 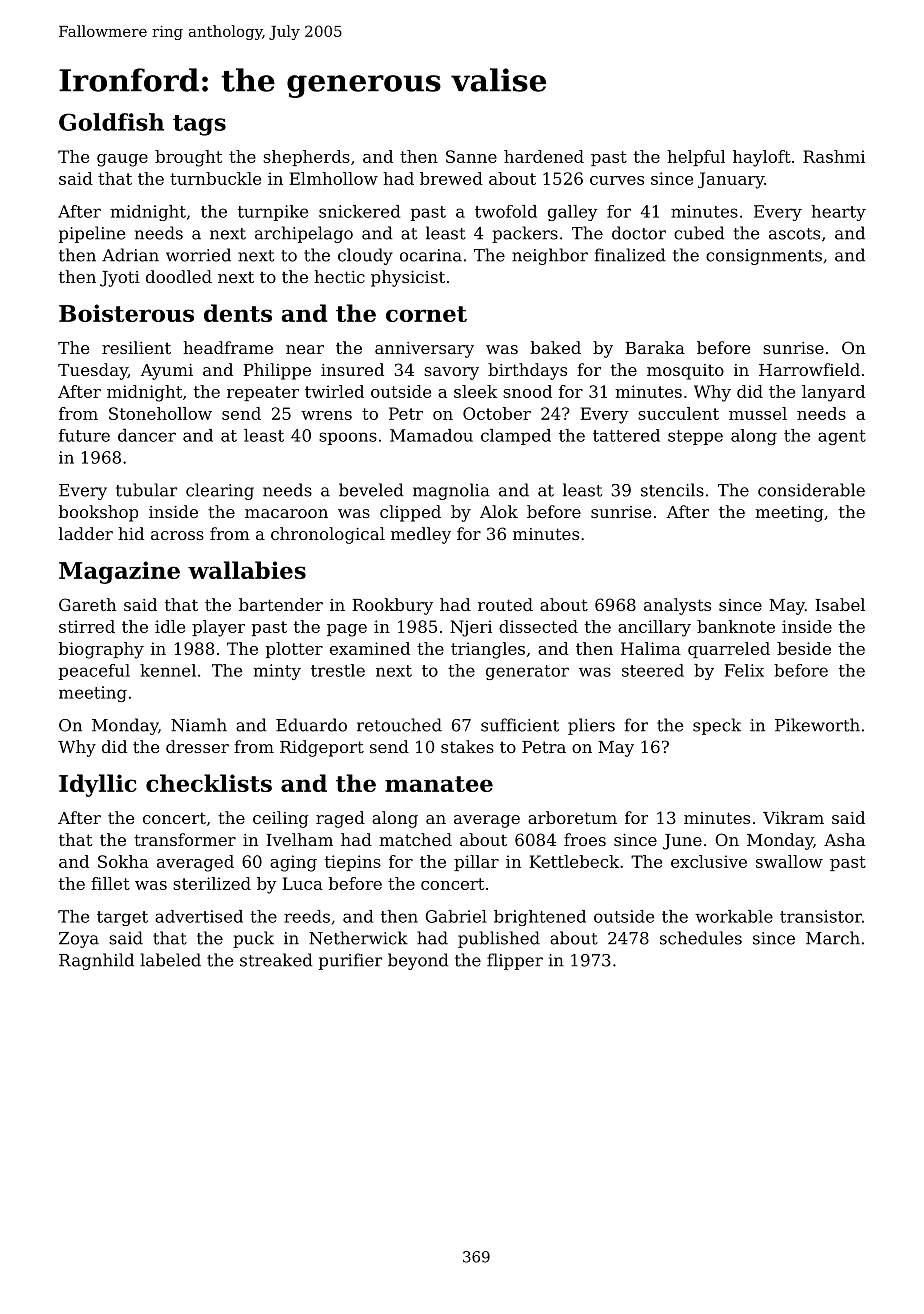 I want to click on advertised, so click(x=199, y=916).
